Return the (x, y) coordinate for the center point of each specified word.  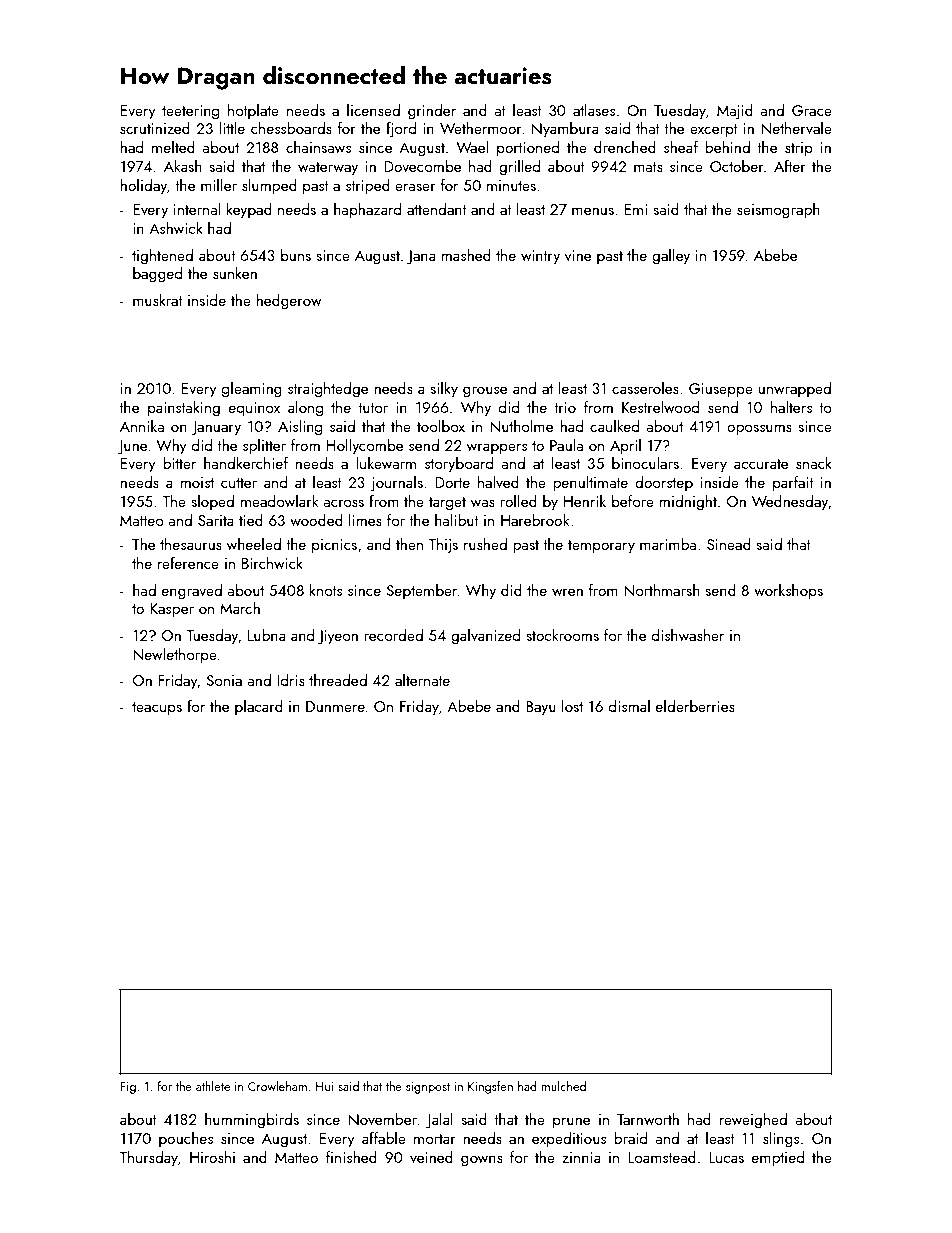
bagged (157, 275)
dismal (629, 706)
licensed (373, 110)
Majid (735, 112)
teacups (157, 708)
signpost (428, 1088)
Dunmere (335, 706)
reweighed (753, 1121)
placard (259, 707)
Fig (128, 1088)
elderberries (695, 706)
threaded (338, 680)
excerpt (714, 130)
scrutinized (155, 128)
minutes (511, 185)
